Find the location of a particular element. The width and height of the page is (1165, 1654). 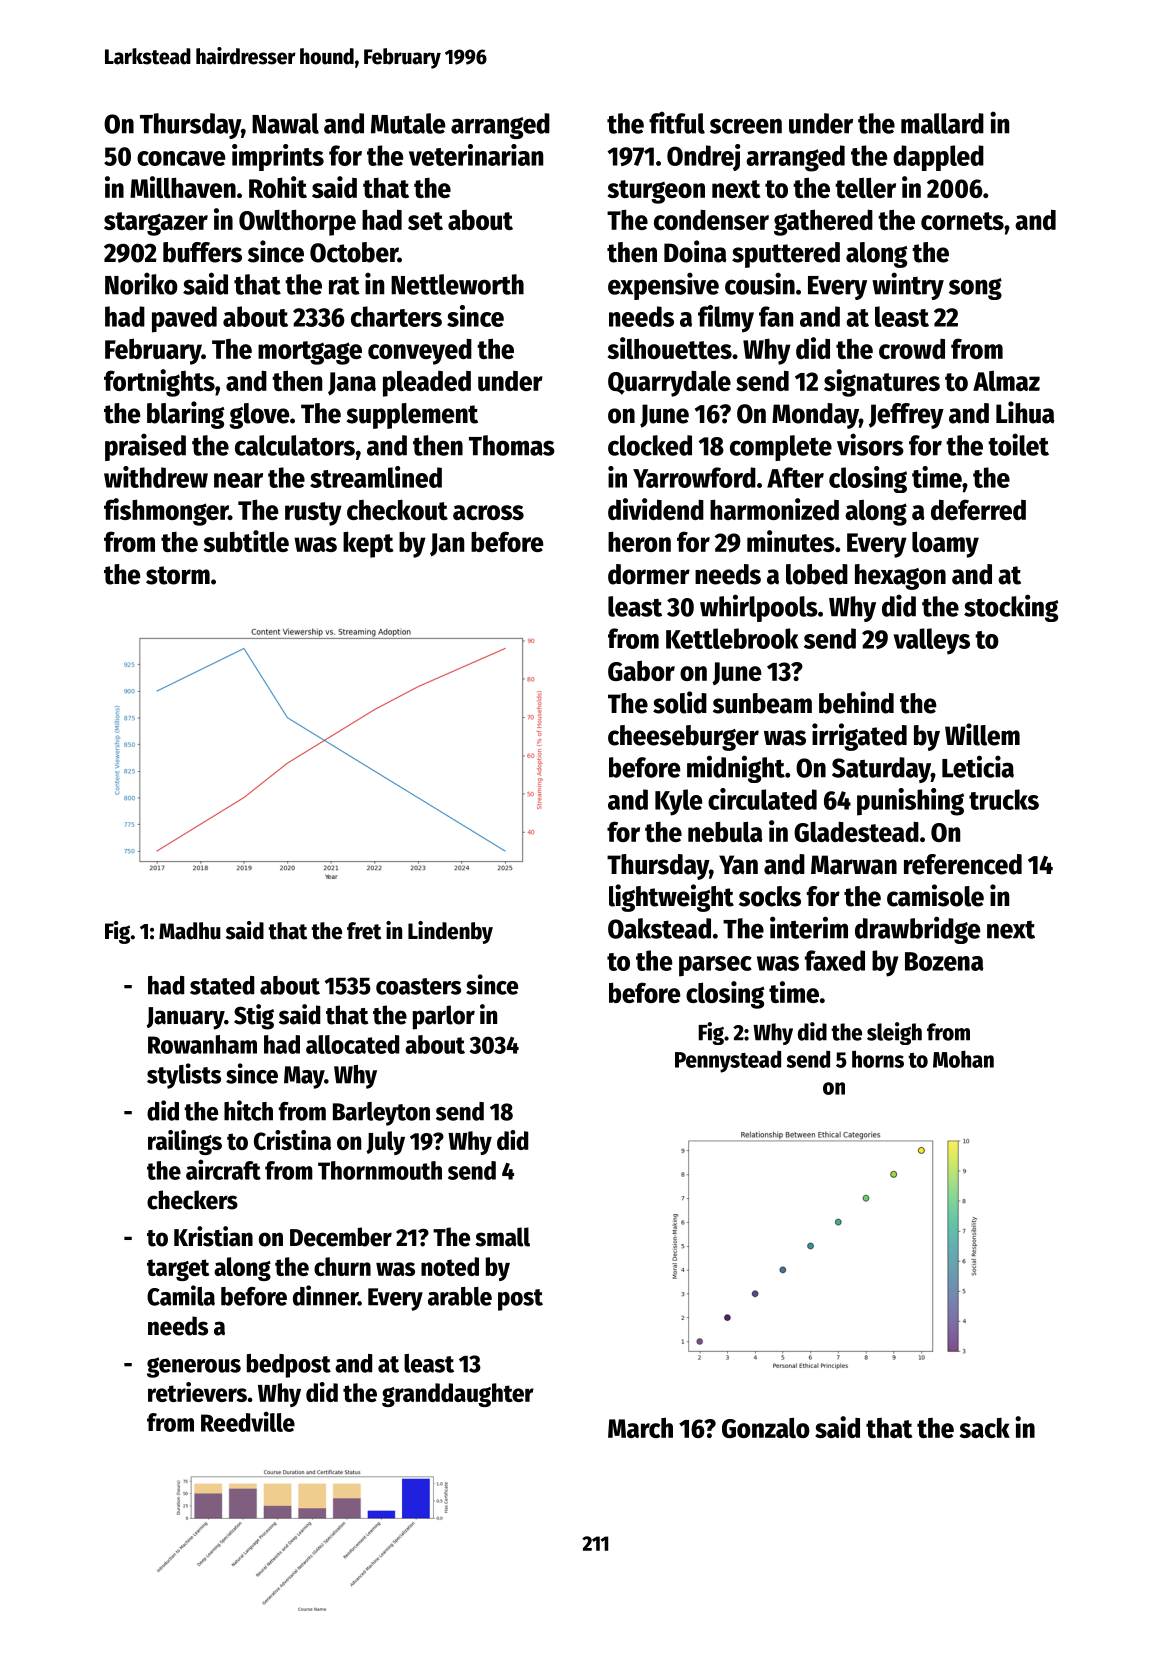

Madhu is located at coordinates (190, 931).
